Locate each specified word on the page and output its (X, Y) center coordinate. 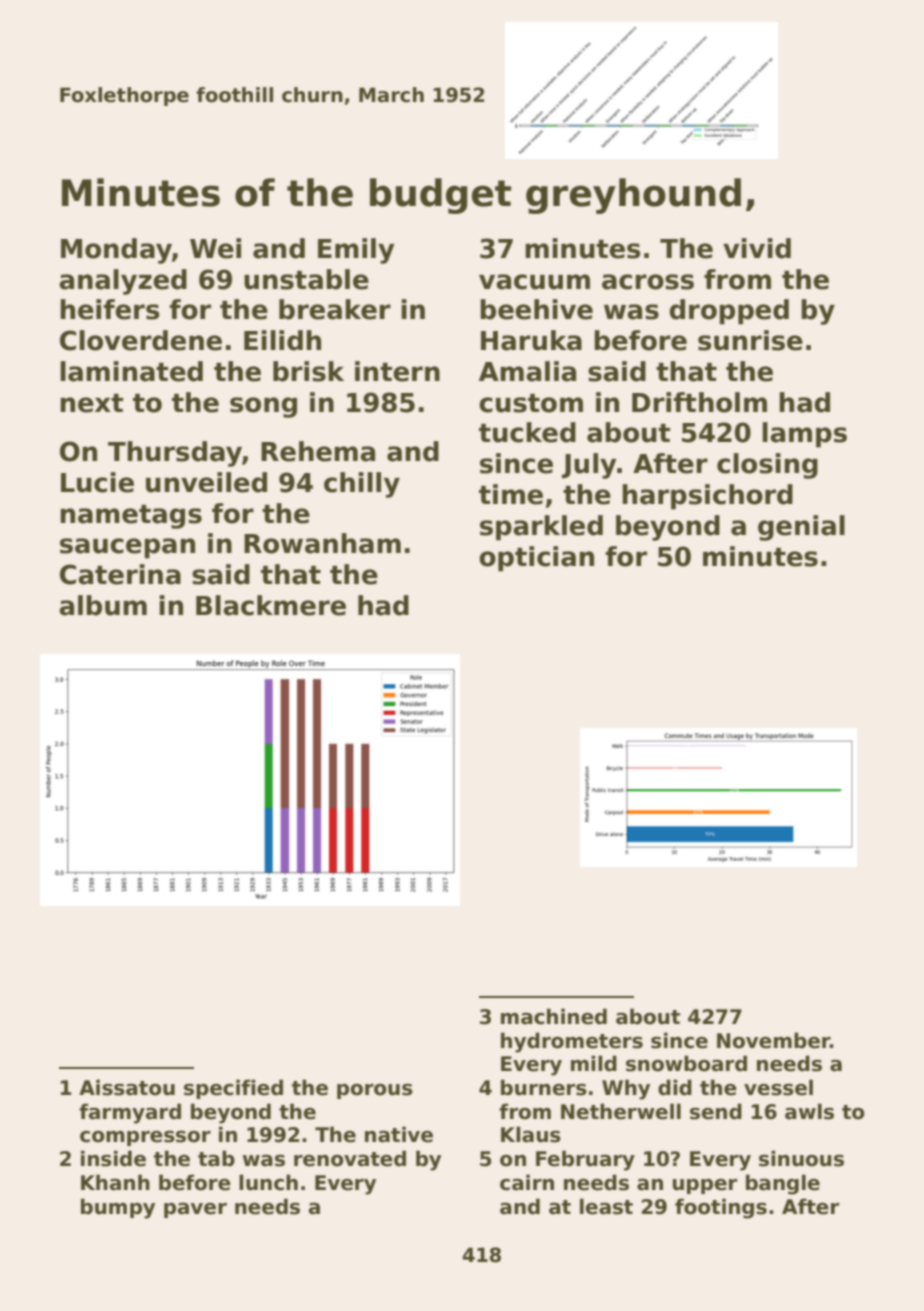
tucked (527, 432)
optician (536, 559)
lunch (268, 1182)
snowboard (686, 1063)
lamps (804, 435)
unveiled (206, 482)
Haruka (531, 340)
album (103, 605)
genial (801, 528)
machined (554, 1016)
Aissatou (127, 1087)
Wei (215, 248)
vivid (757, 248)
